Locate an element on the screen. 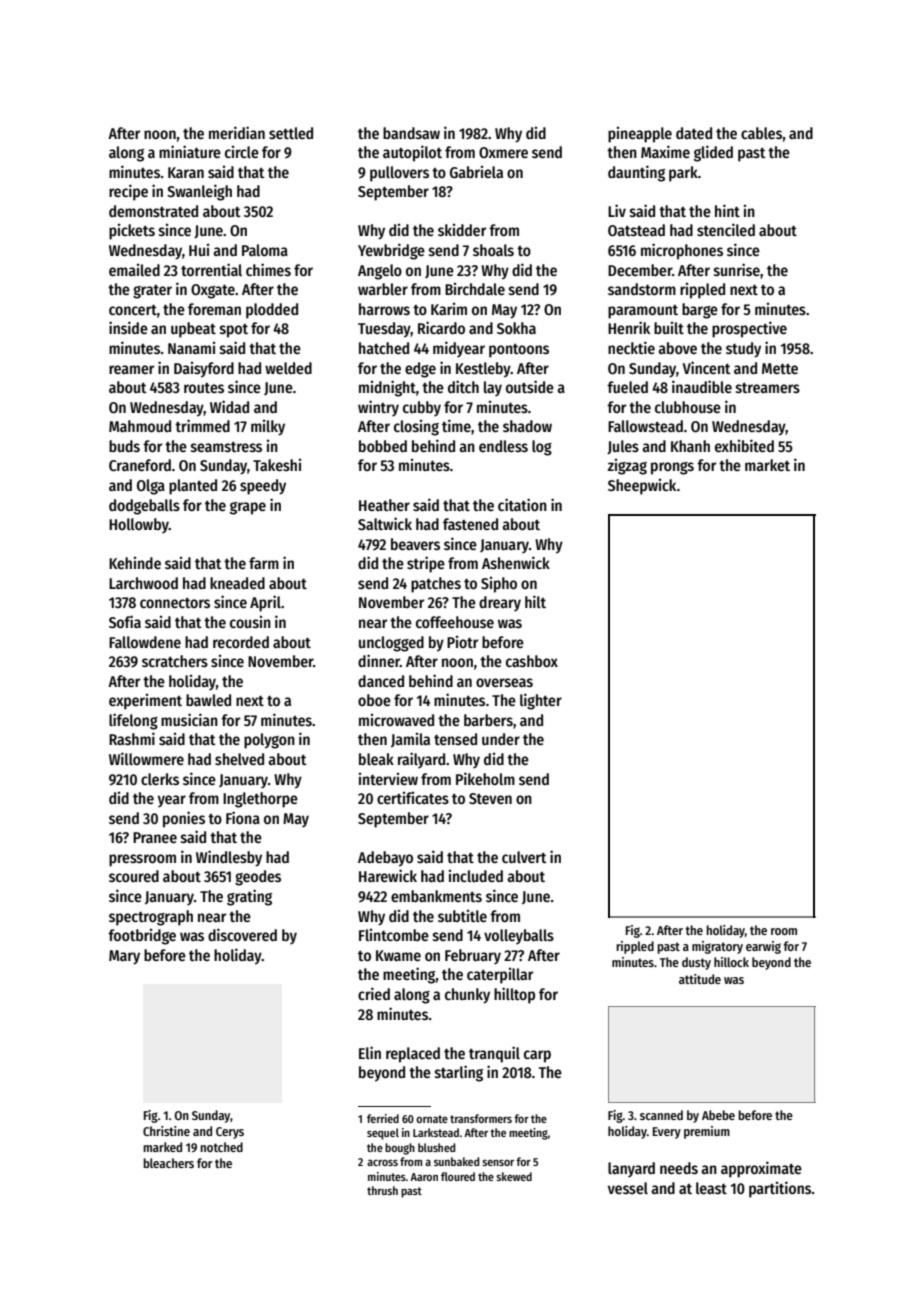  market is located at coordinates (767, 465).
